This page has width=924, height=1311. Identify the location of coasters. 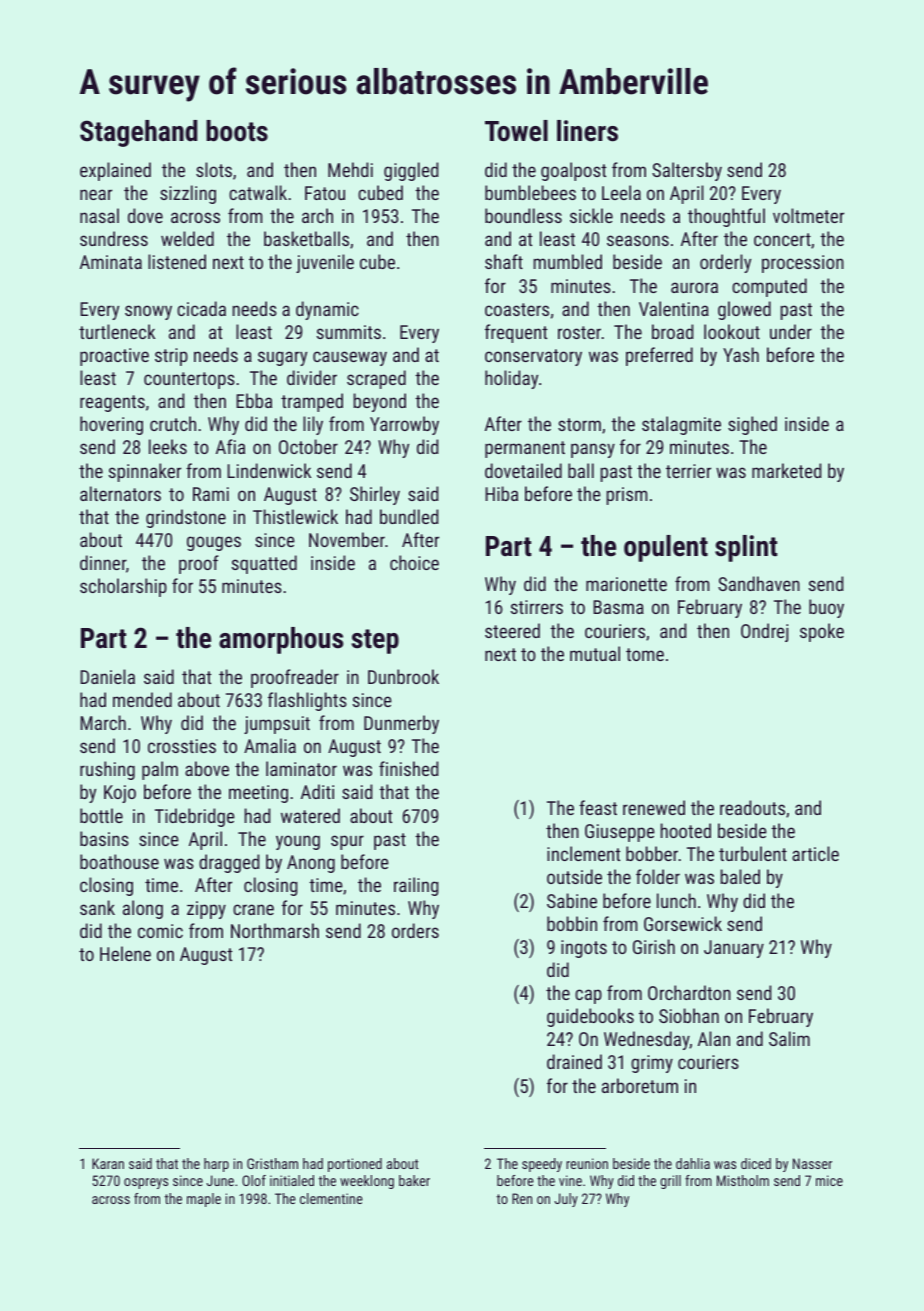
(517, 309).
